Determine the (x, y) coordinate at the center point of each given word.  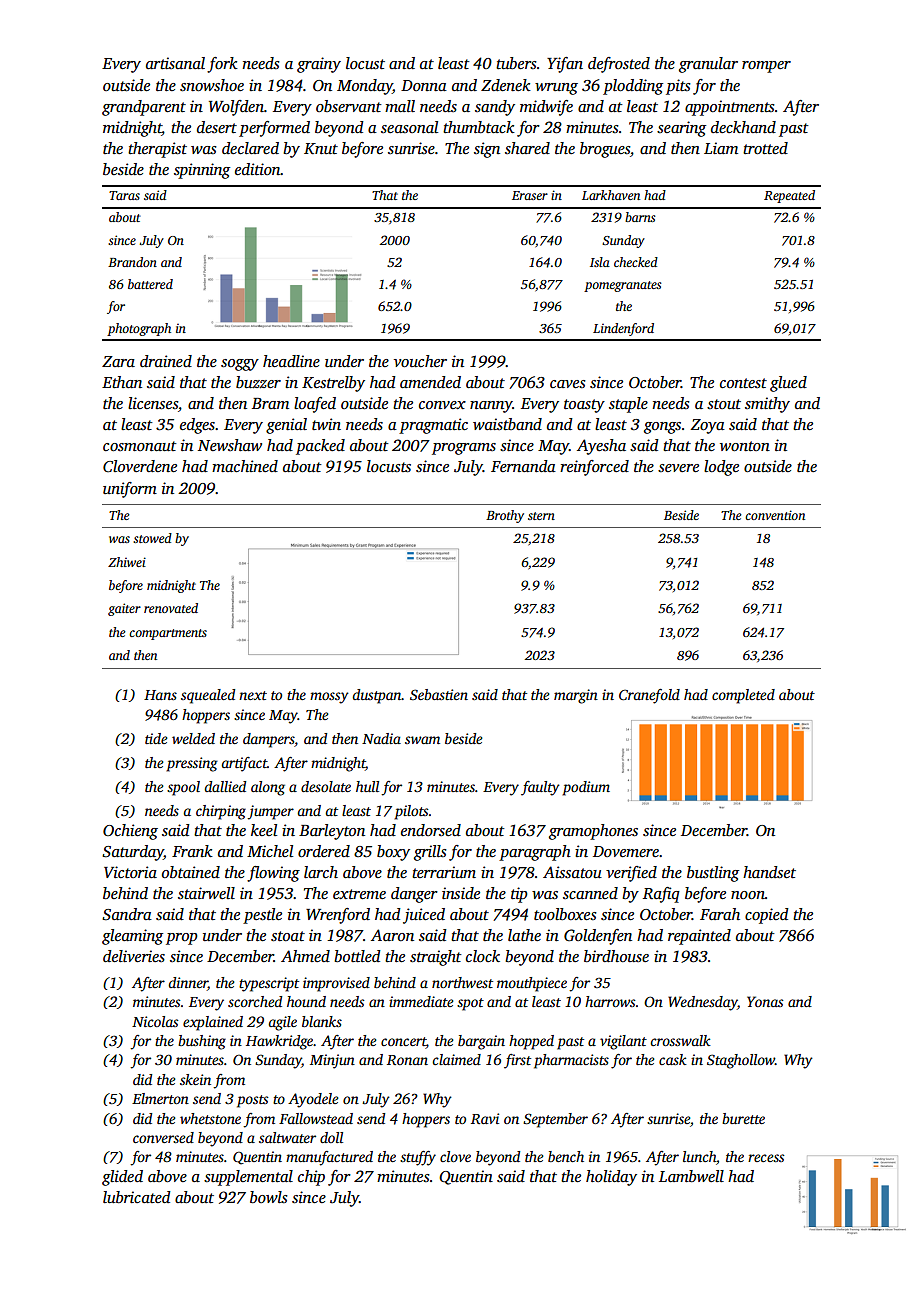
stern (541, 516)
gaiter (124, 609)
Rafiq (661, 895)
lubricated (137, 1197)
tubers (516, 63)
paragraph (535, 853)
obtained (191, 872)
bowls (269, 1197)
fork (222, 65)
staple (628, 405)
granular (708, 65)
